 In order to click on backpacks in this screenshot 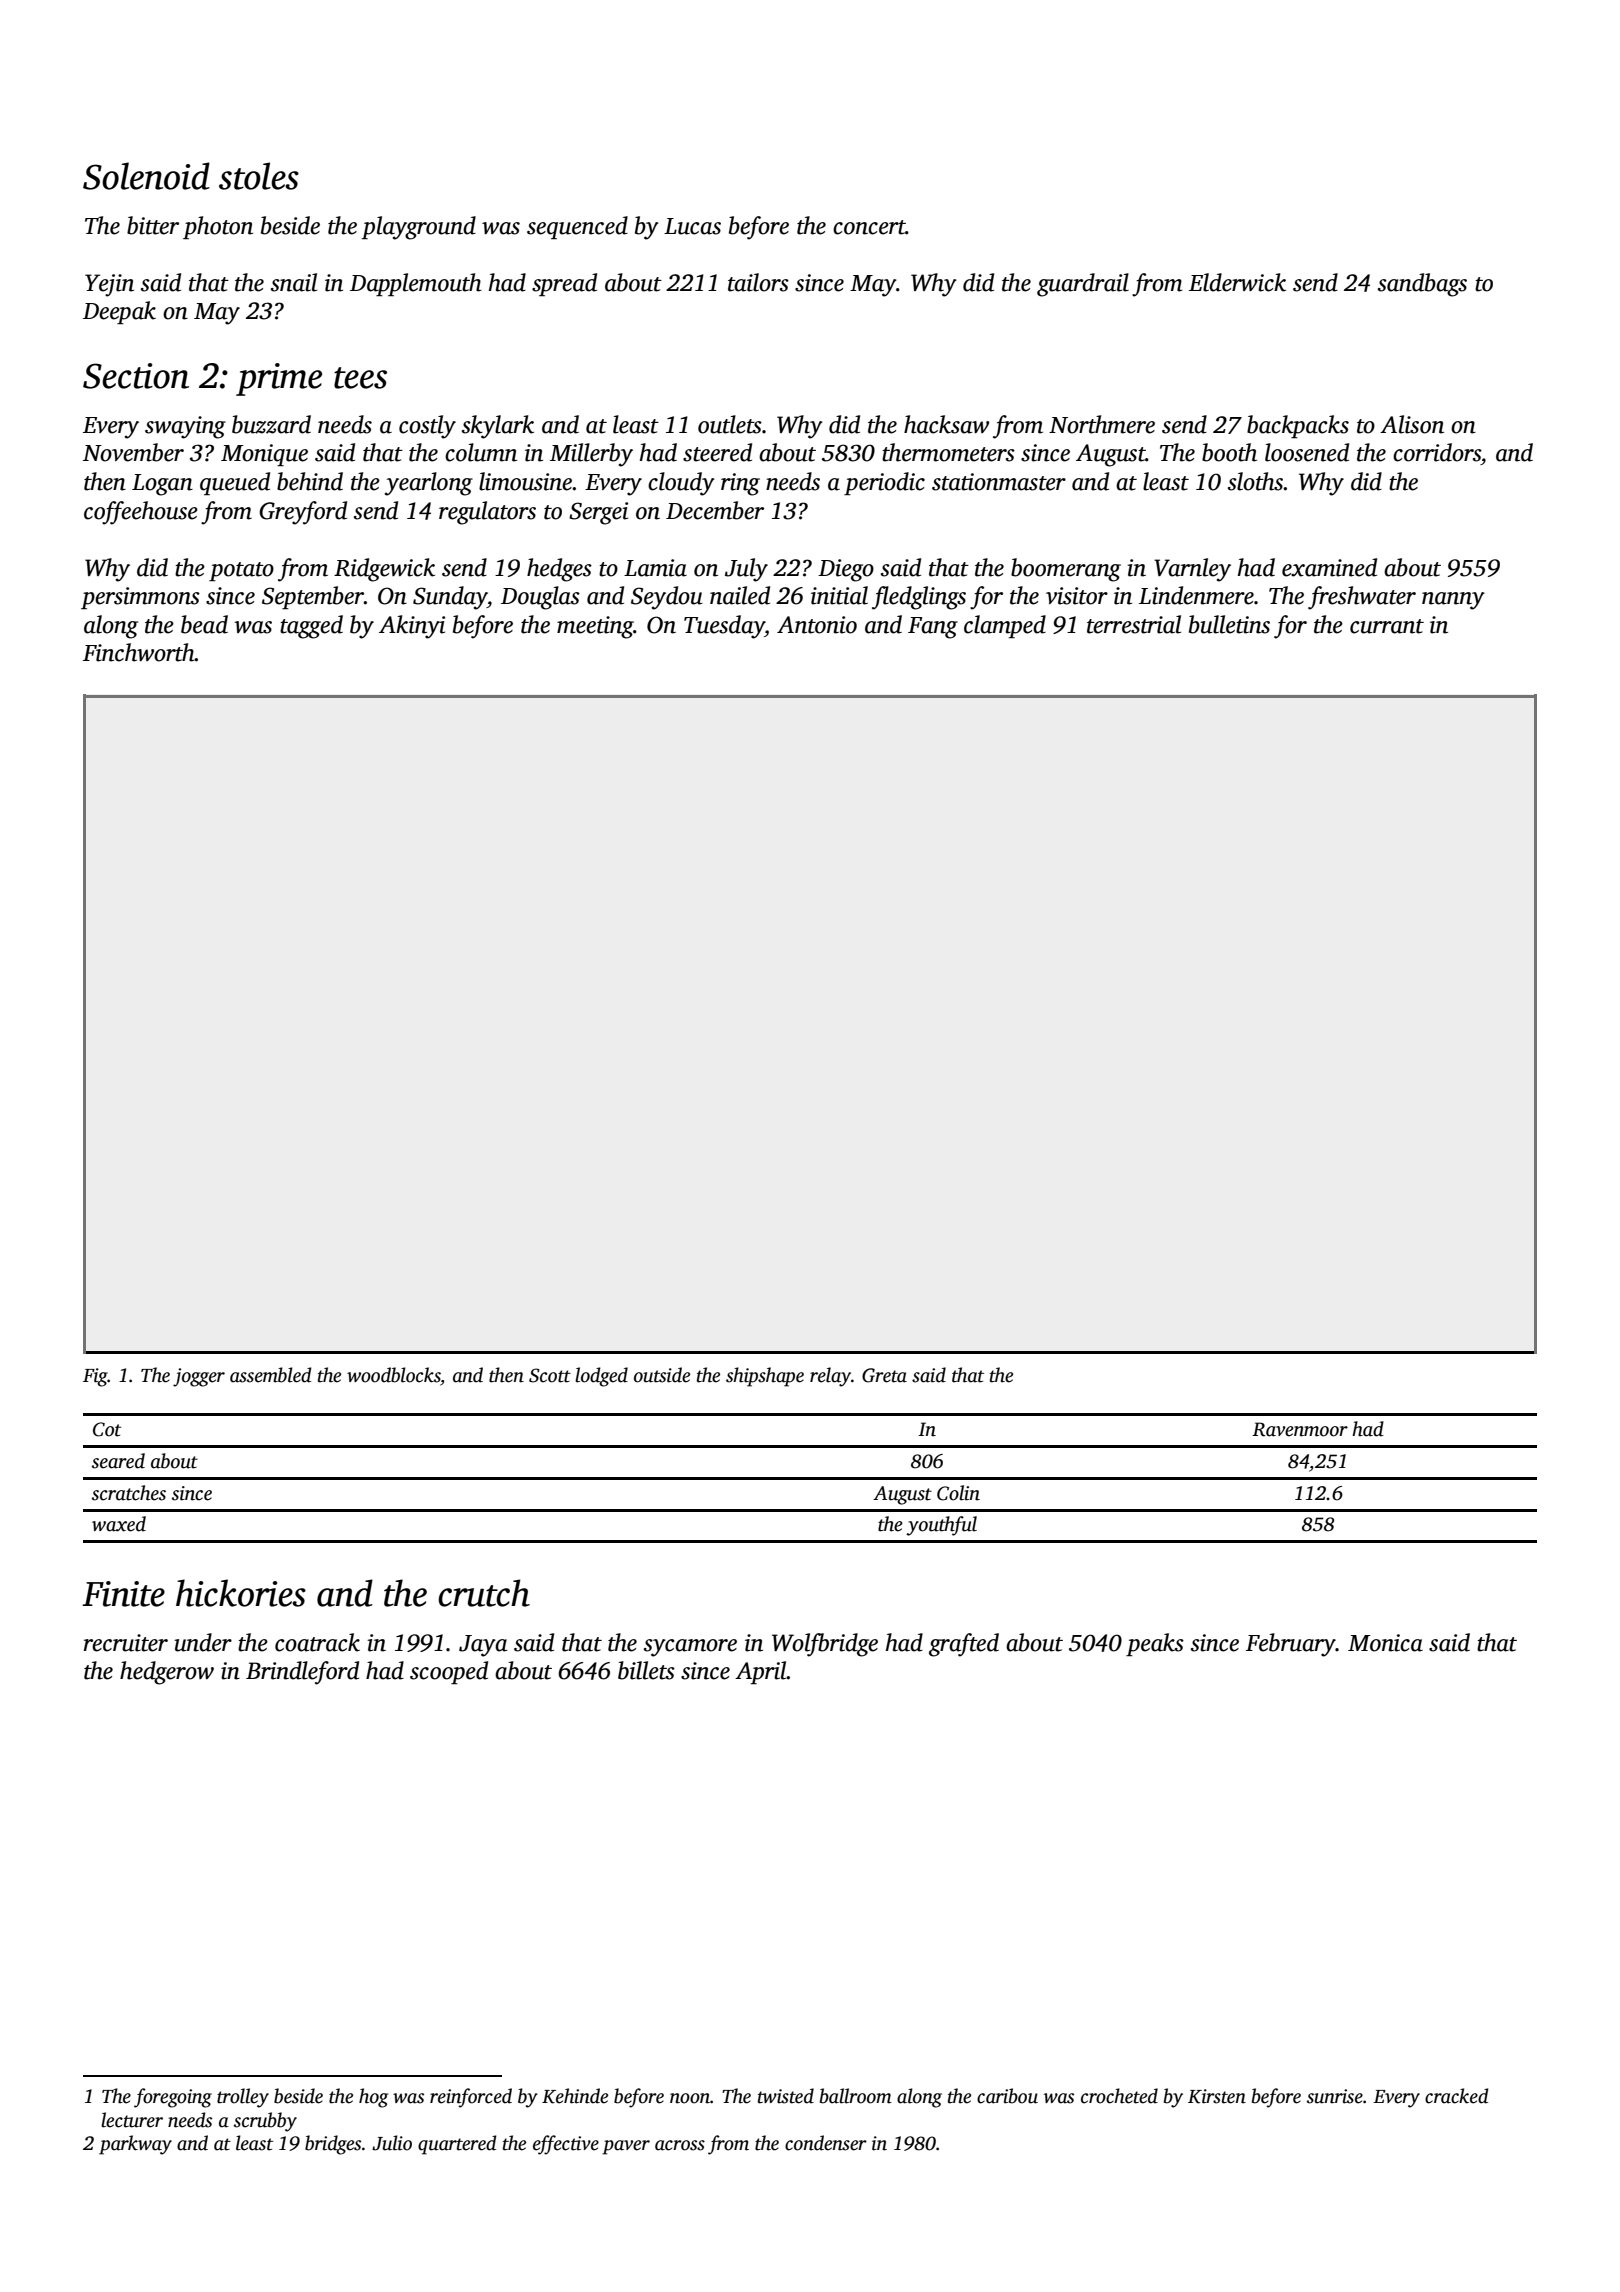, I will do `click(1298, 426)`.
